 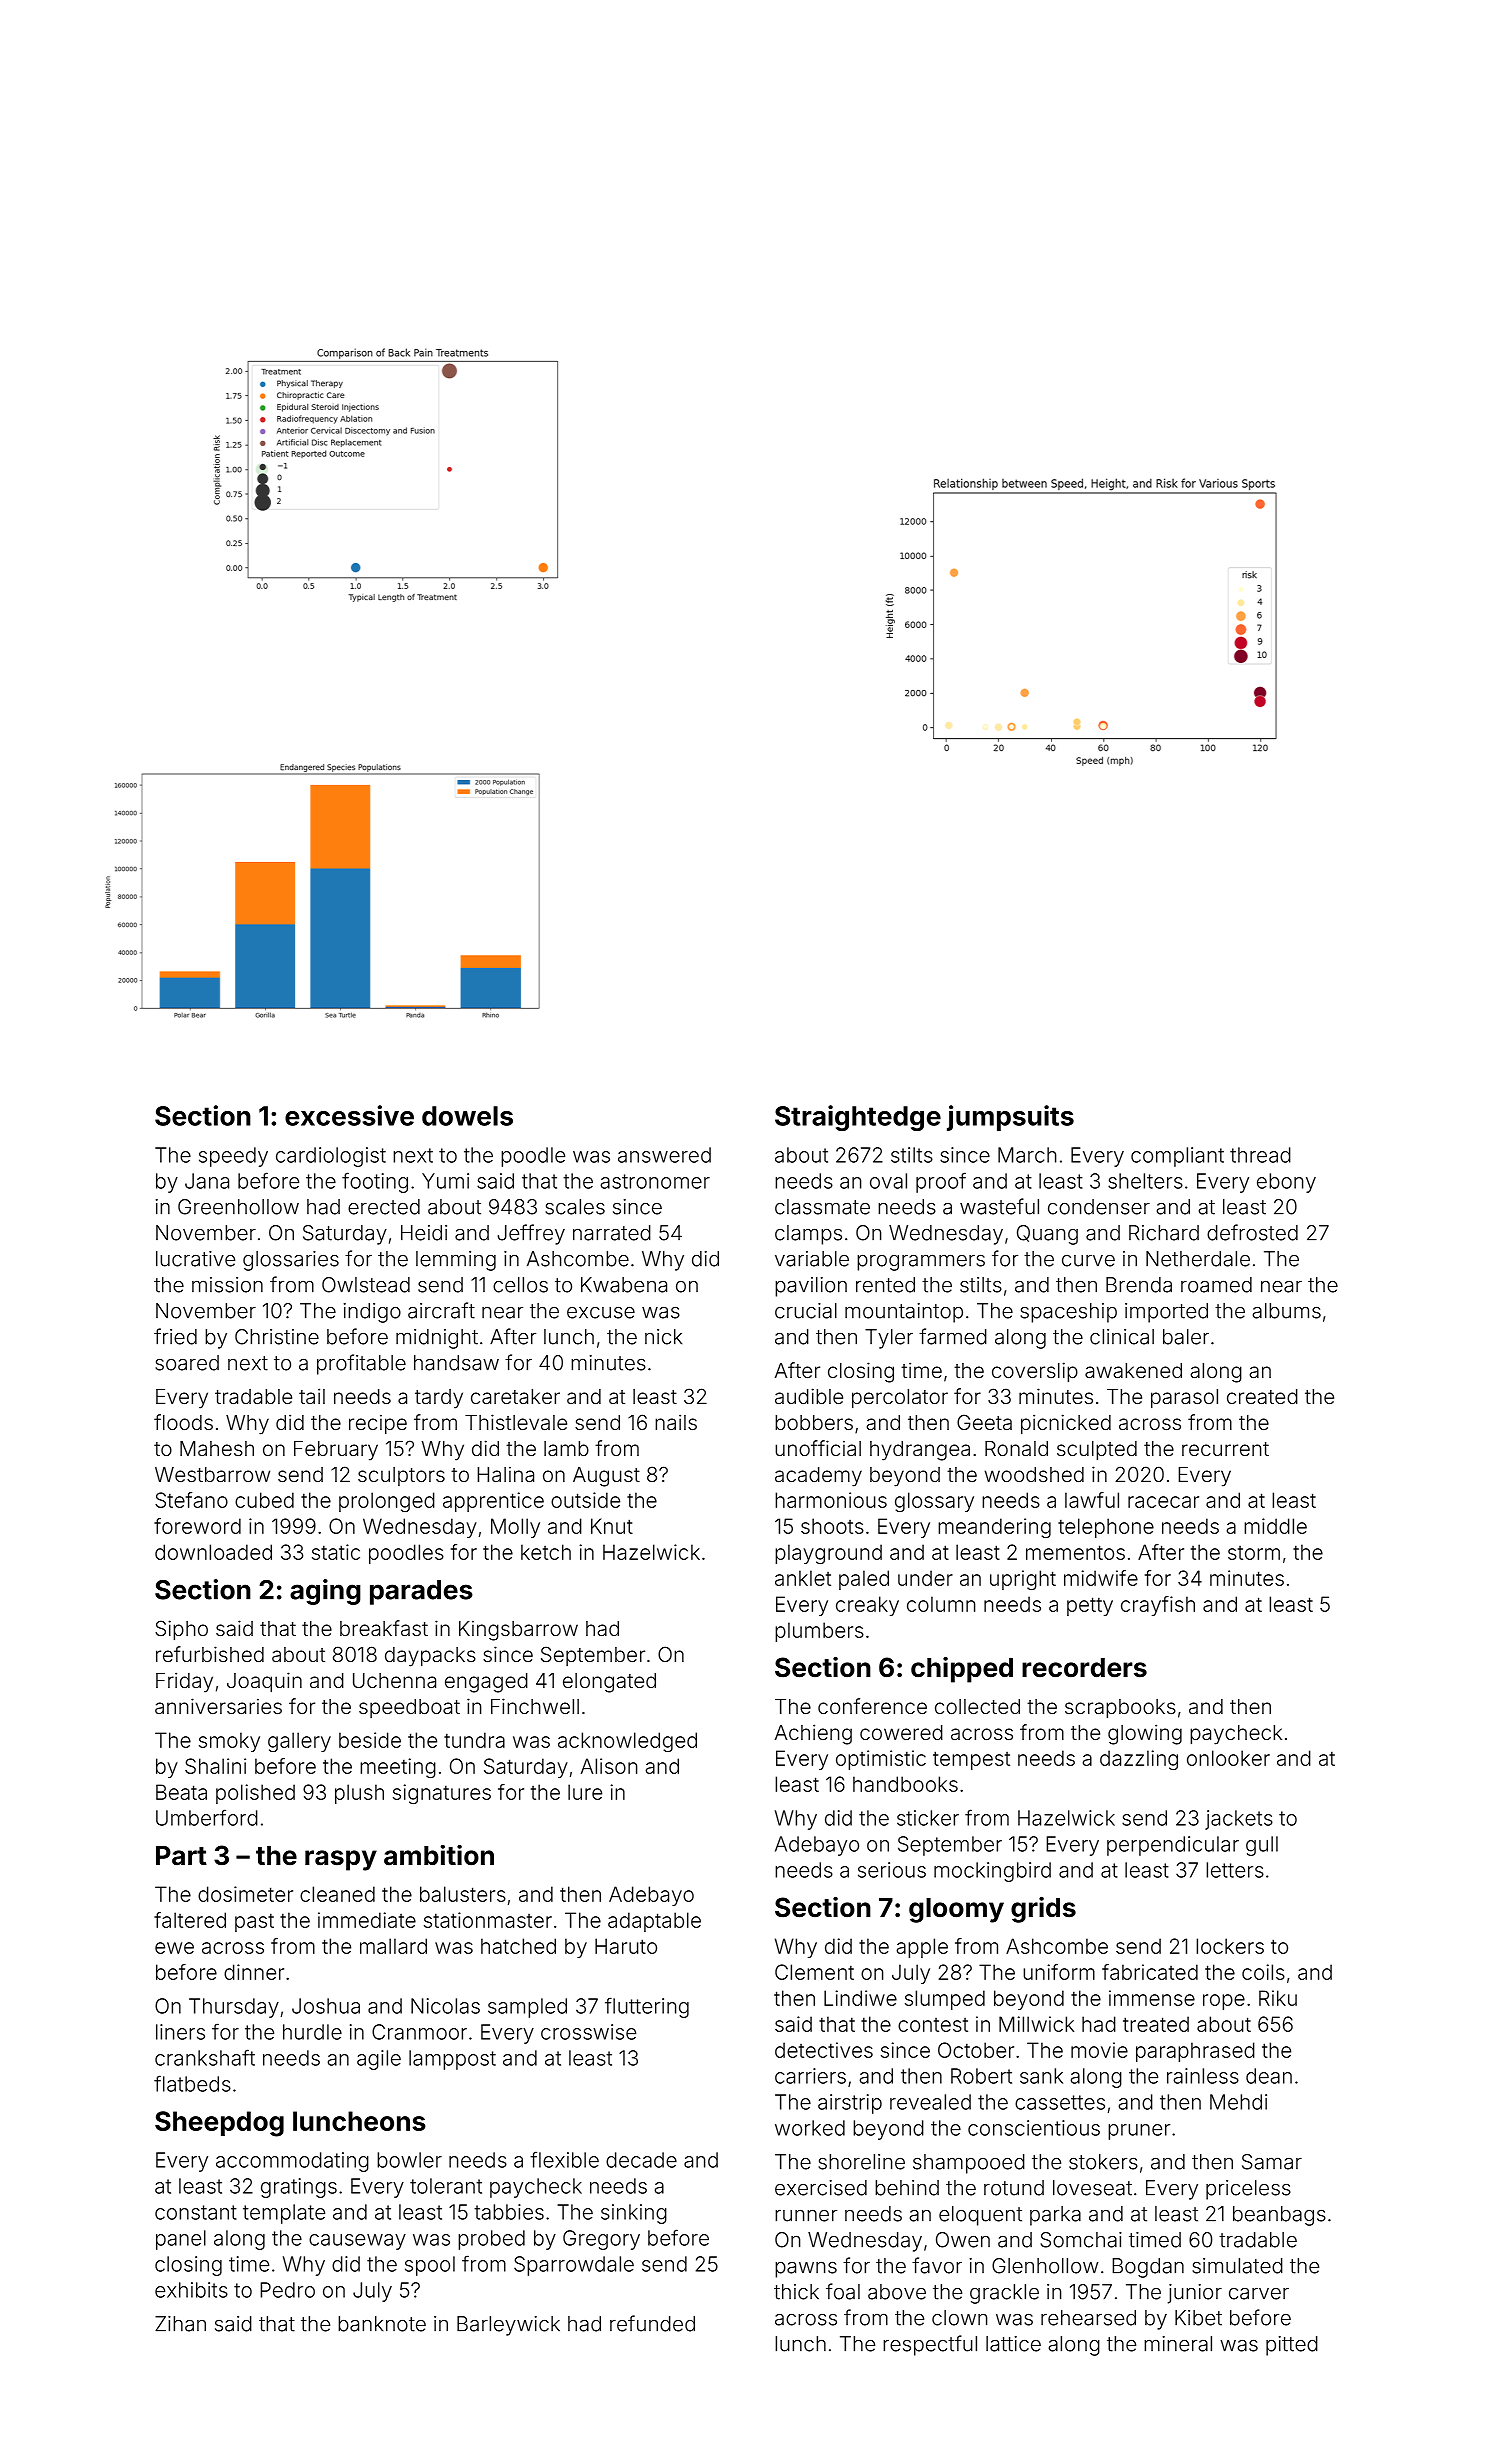 What do you see at coordinates (1103, 2162) in the screenshot?
I see `stokers` at bounding box center [1103, 2162].
